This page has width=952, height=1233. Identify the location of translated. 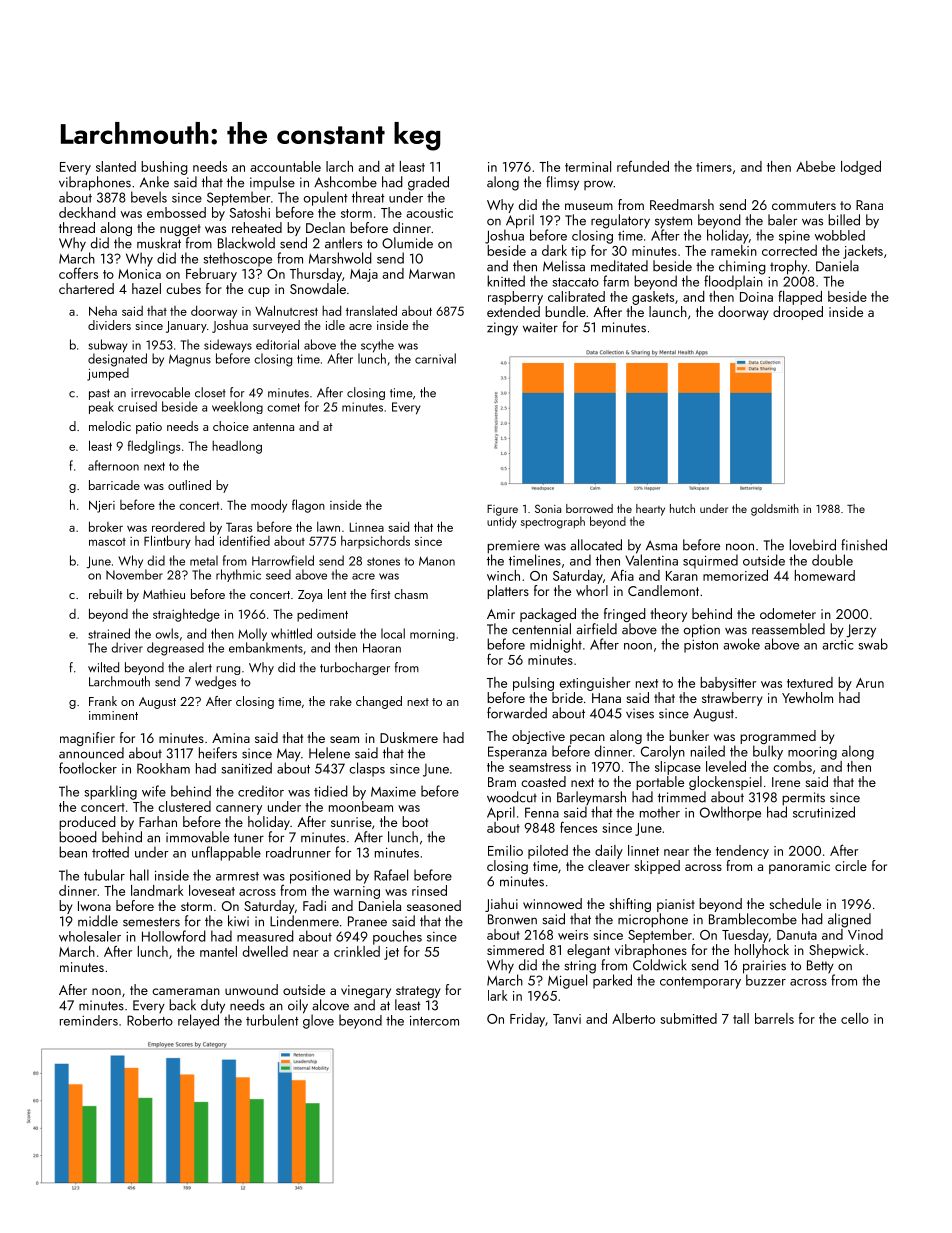
(371, 310).
